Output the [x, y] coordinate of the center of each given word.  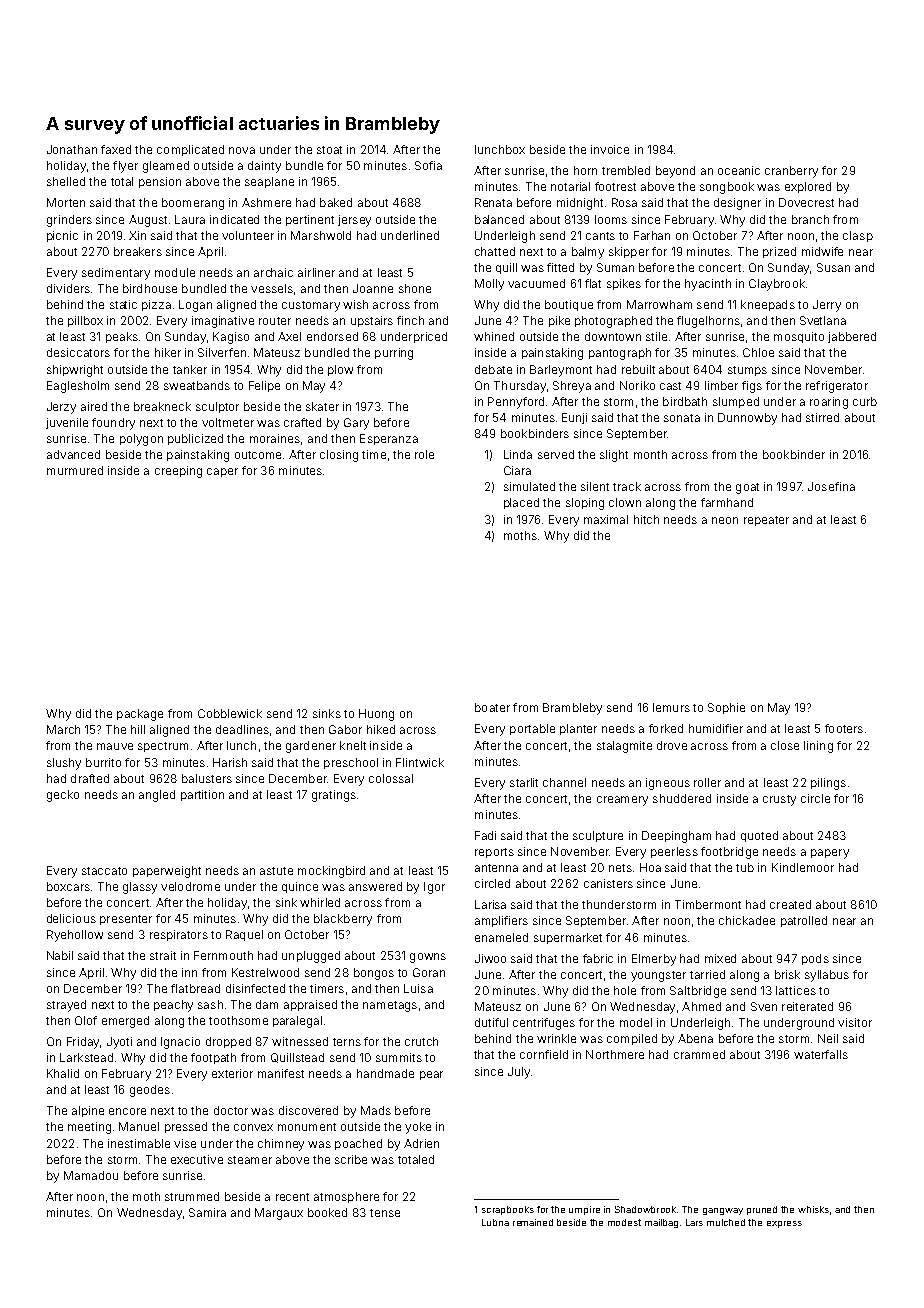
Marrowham [659, 304]
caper [222, 472]
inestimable [139, 1143]
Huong [376, 715]
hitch [646, 519]
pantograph [620, 354]
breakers [138, 251]
